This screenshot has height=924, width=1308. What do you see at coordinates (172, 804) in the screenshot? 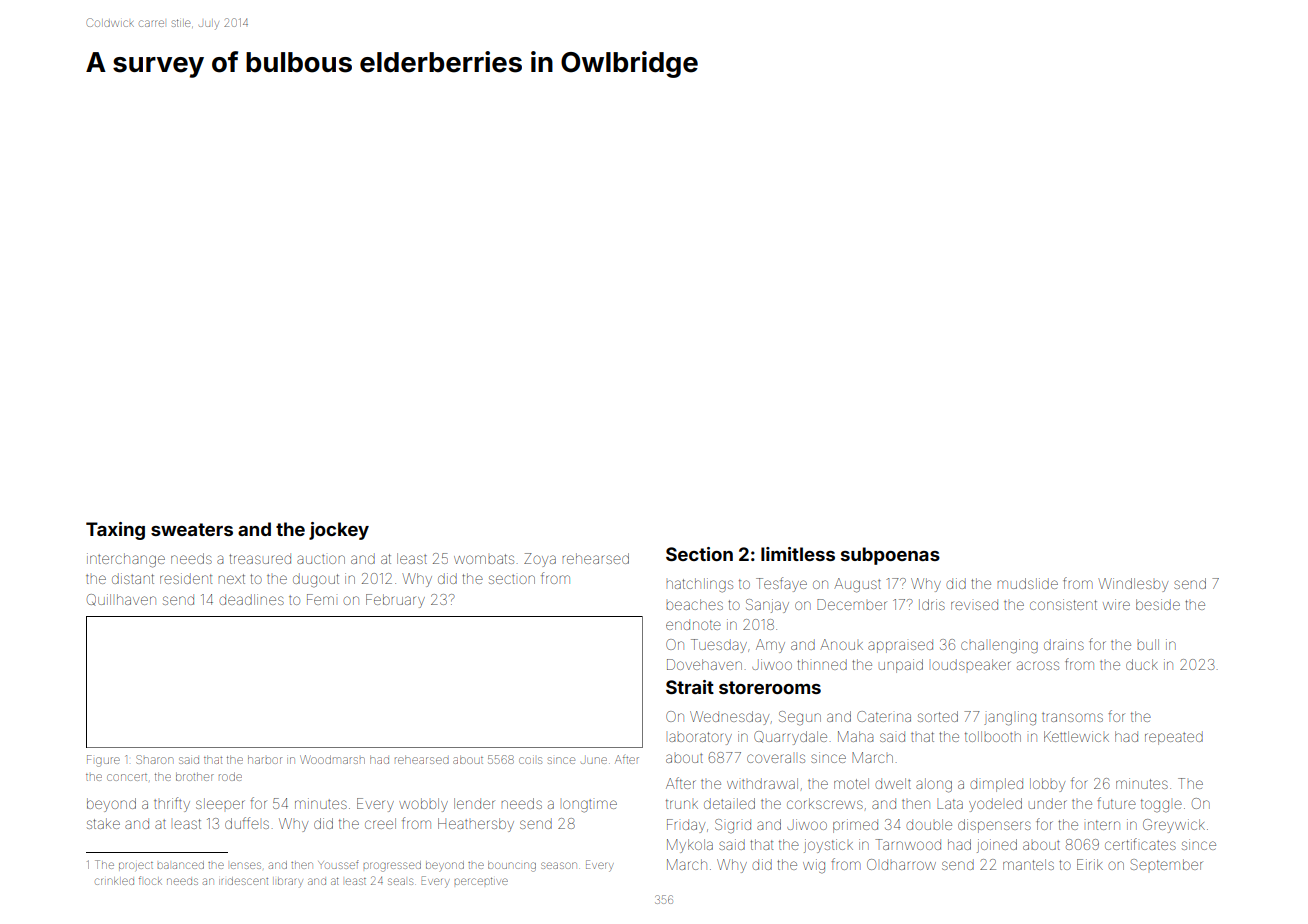
I see `thrifty` at bounding box center [172, 804].
